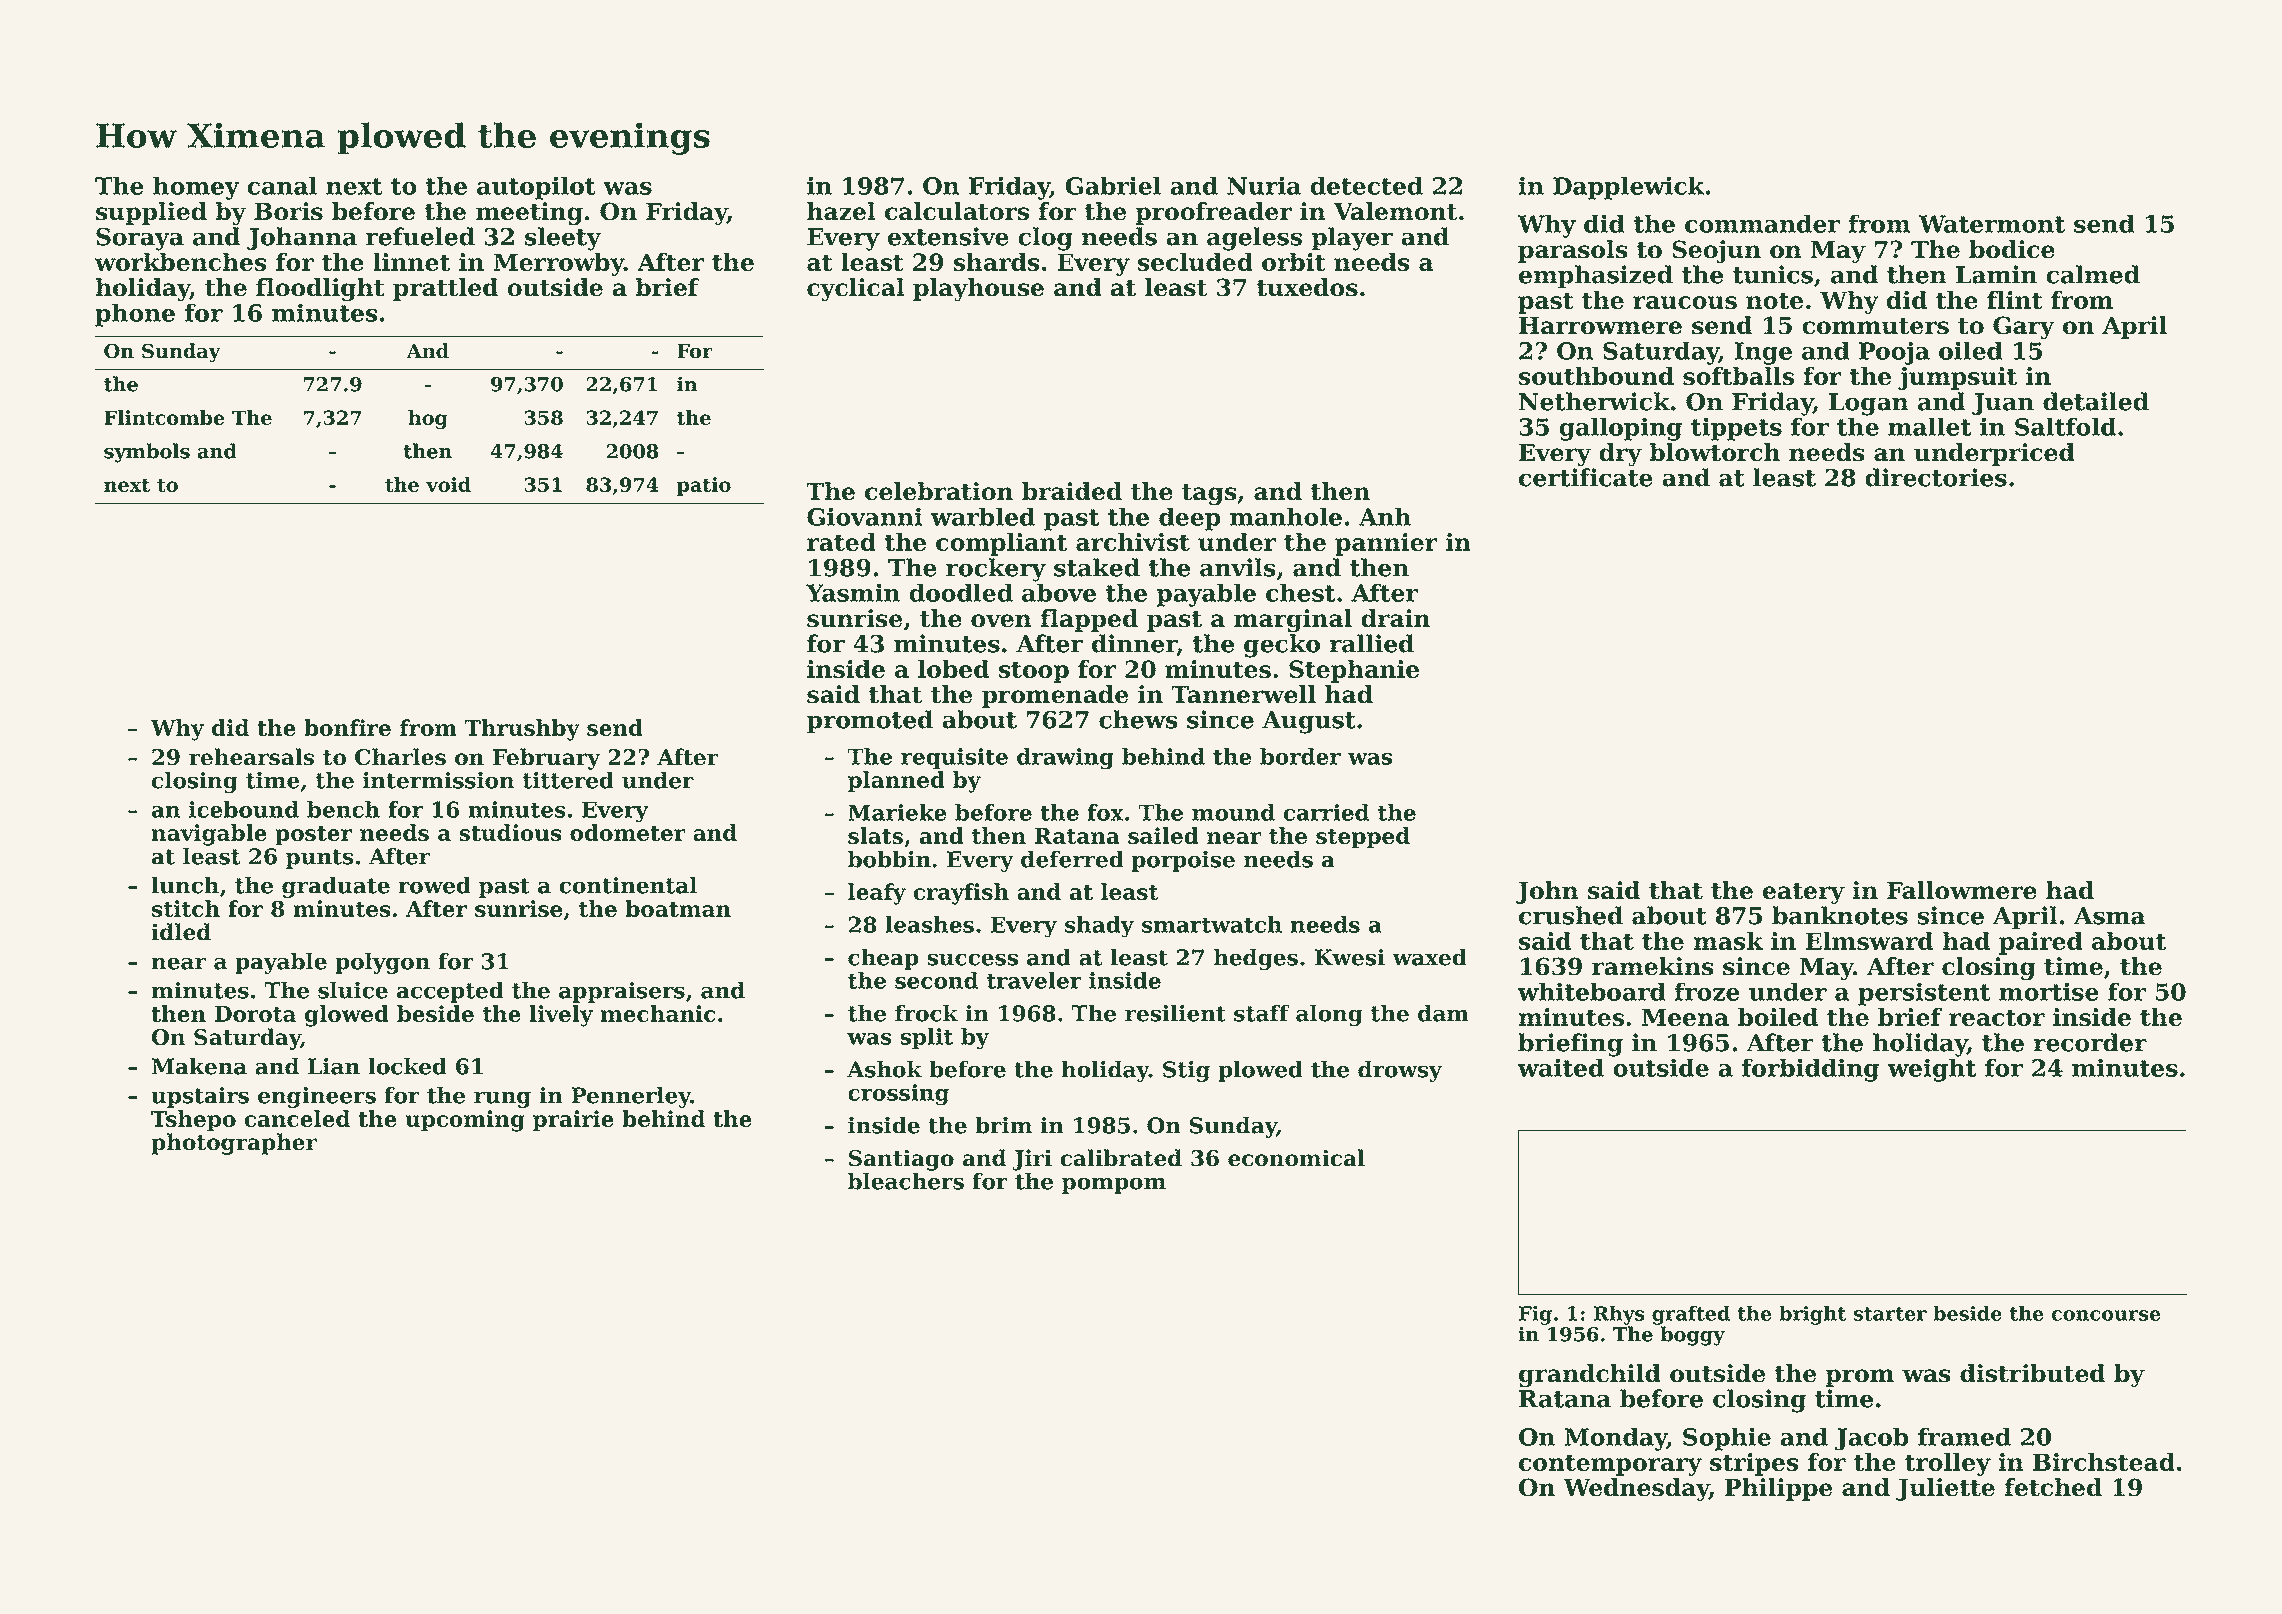 This screenshot has height=1614, width=2282. Describe the element at coordinates (1992, 224) in the screenshot. I see `Watermont` at that location.
